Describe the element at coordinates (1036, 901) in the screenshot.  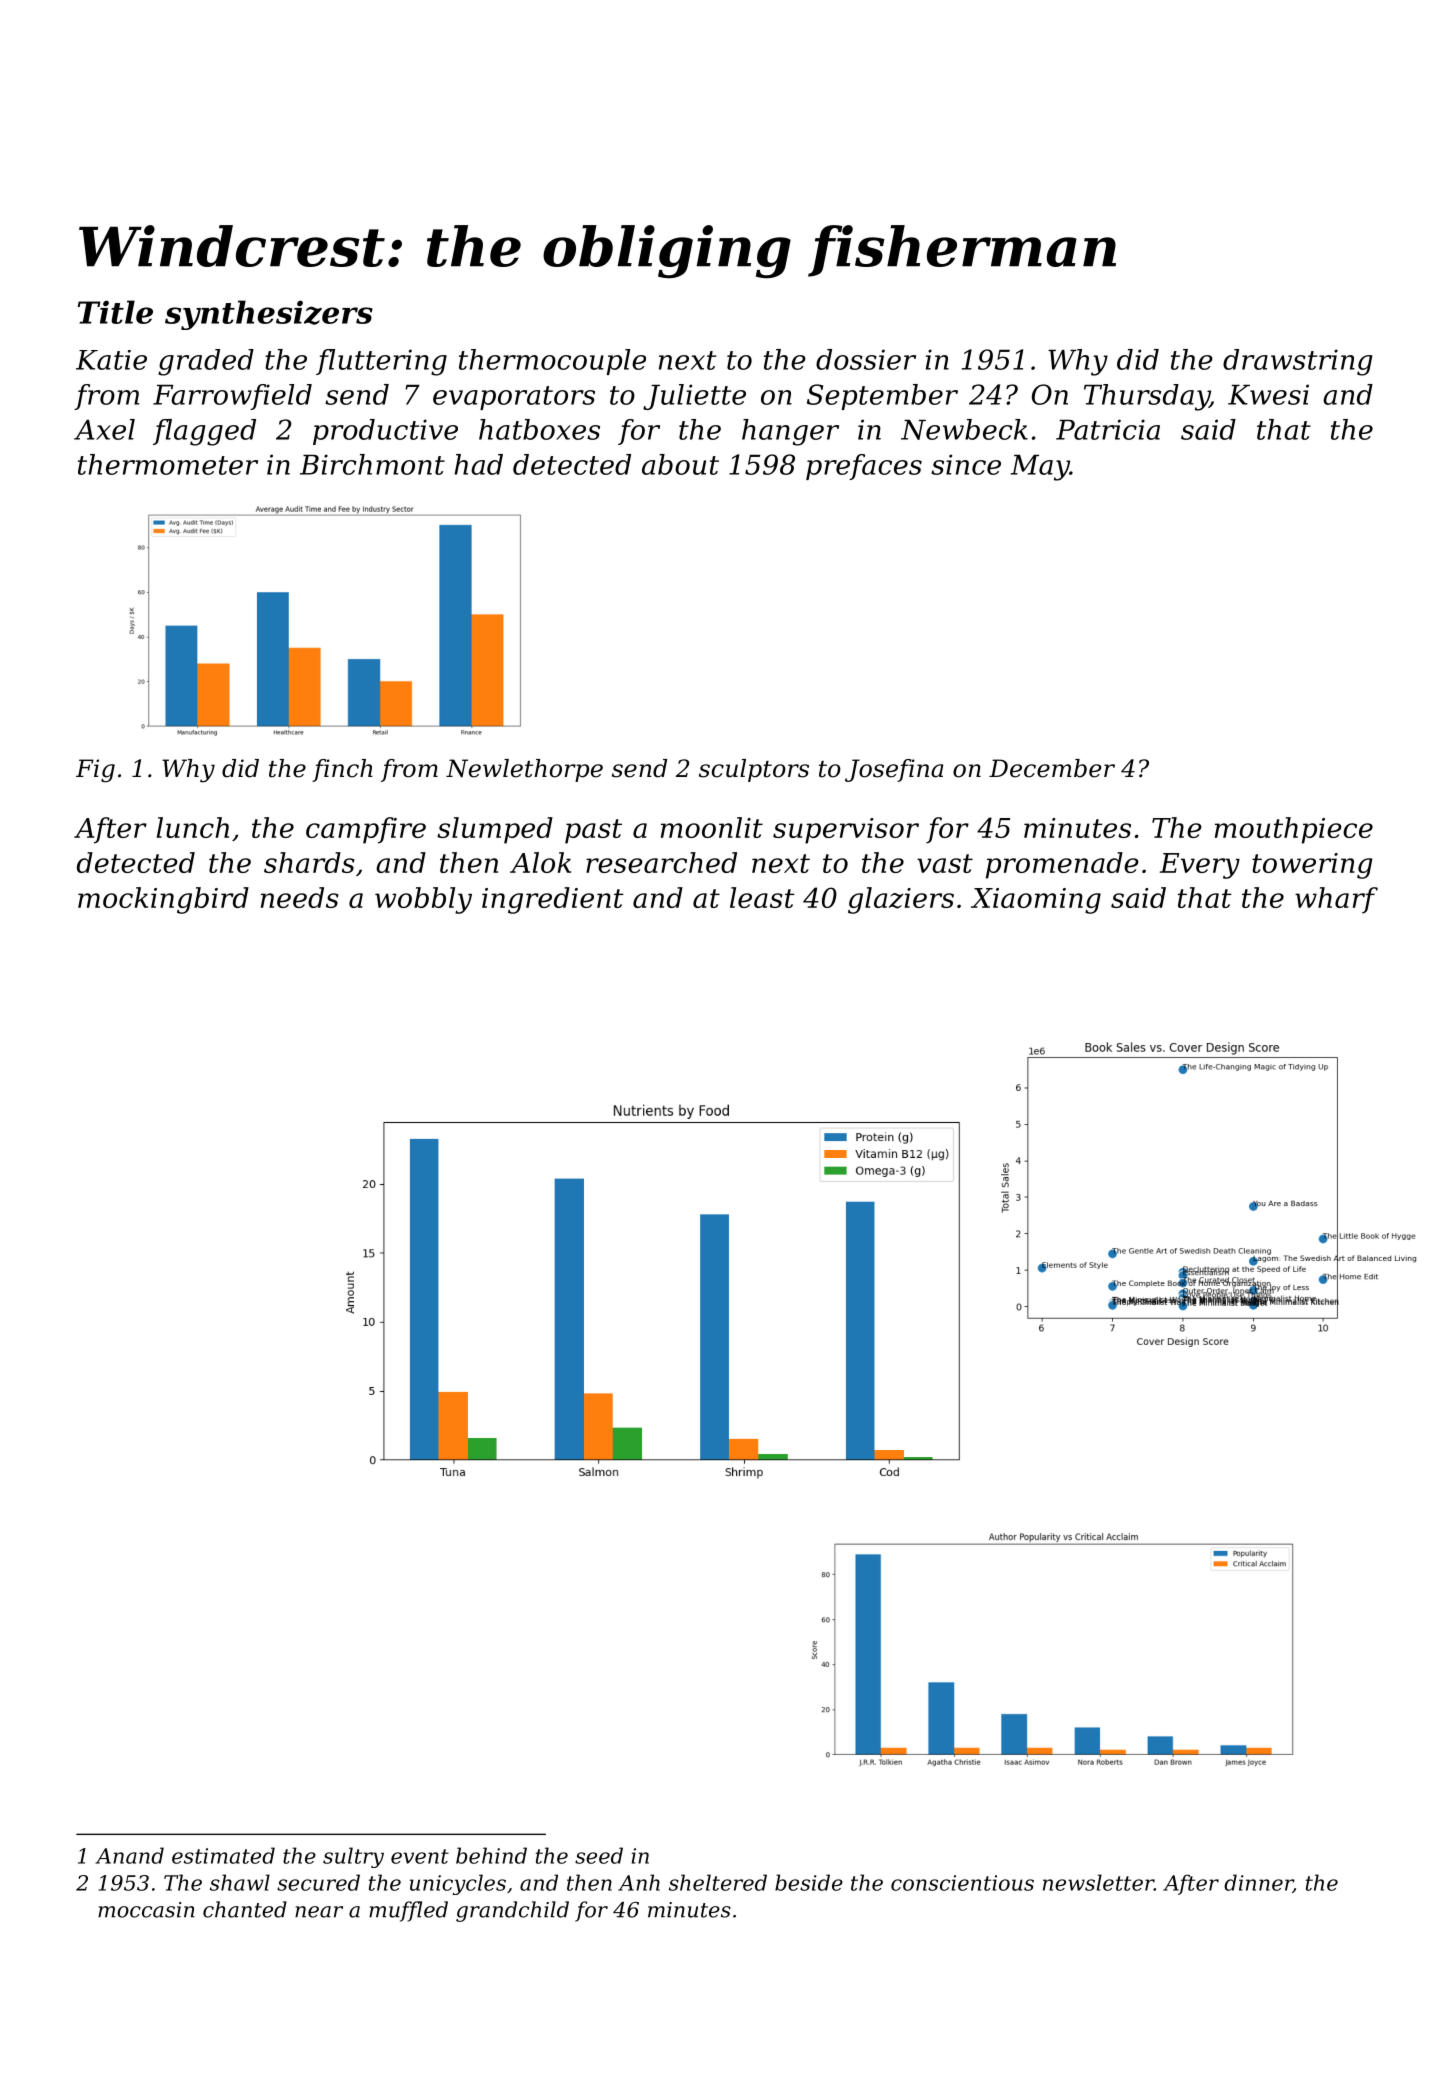
I see `Xiaoming` at that location.
